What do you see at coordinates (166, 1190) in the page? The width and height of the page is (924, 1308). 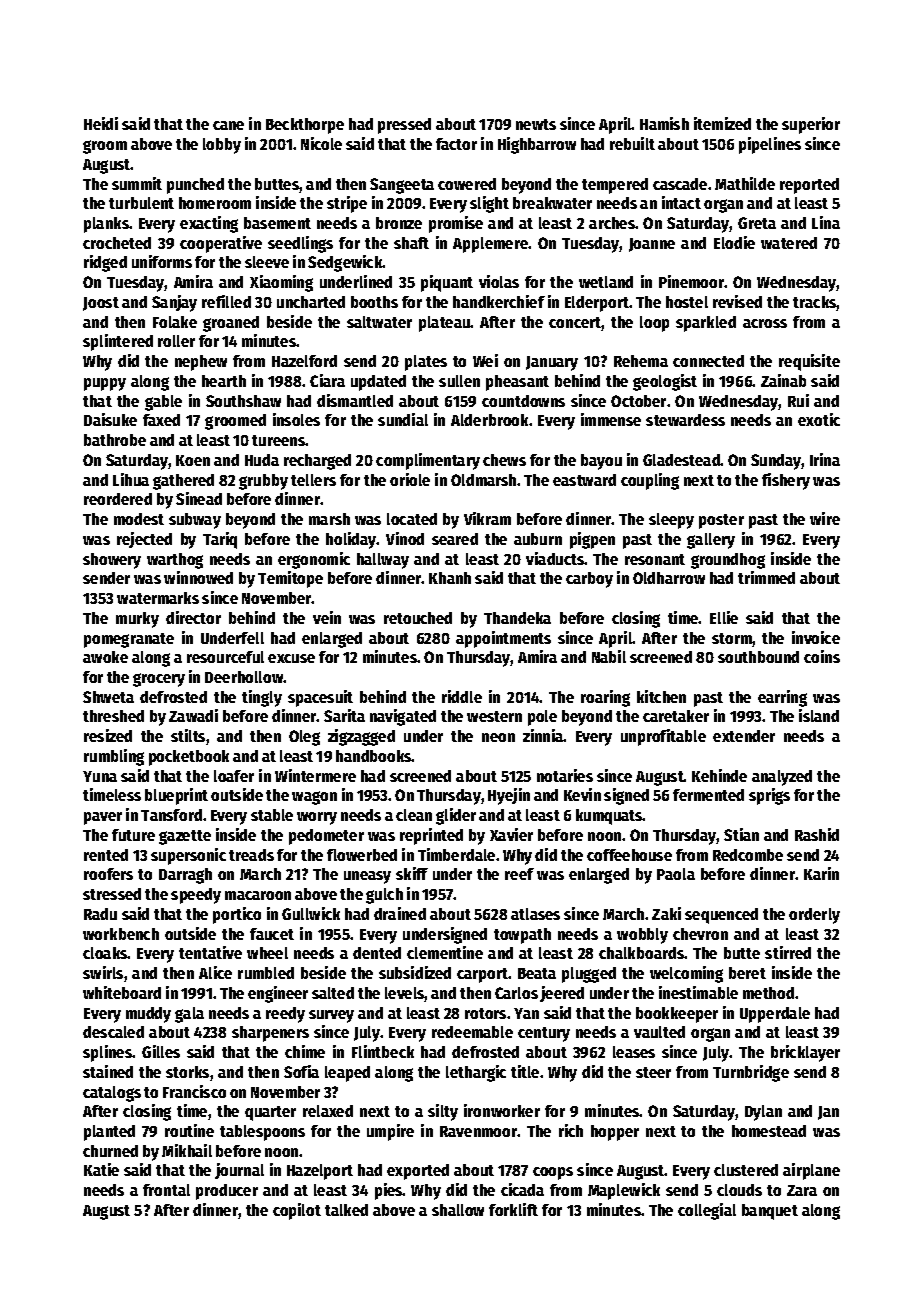 I see `frontal` at bounding box center [166, 1190].
